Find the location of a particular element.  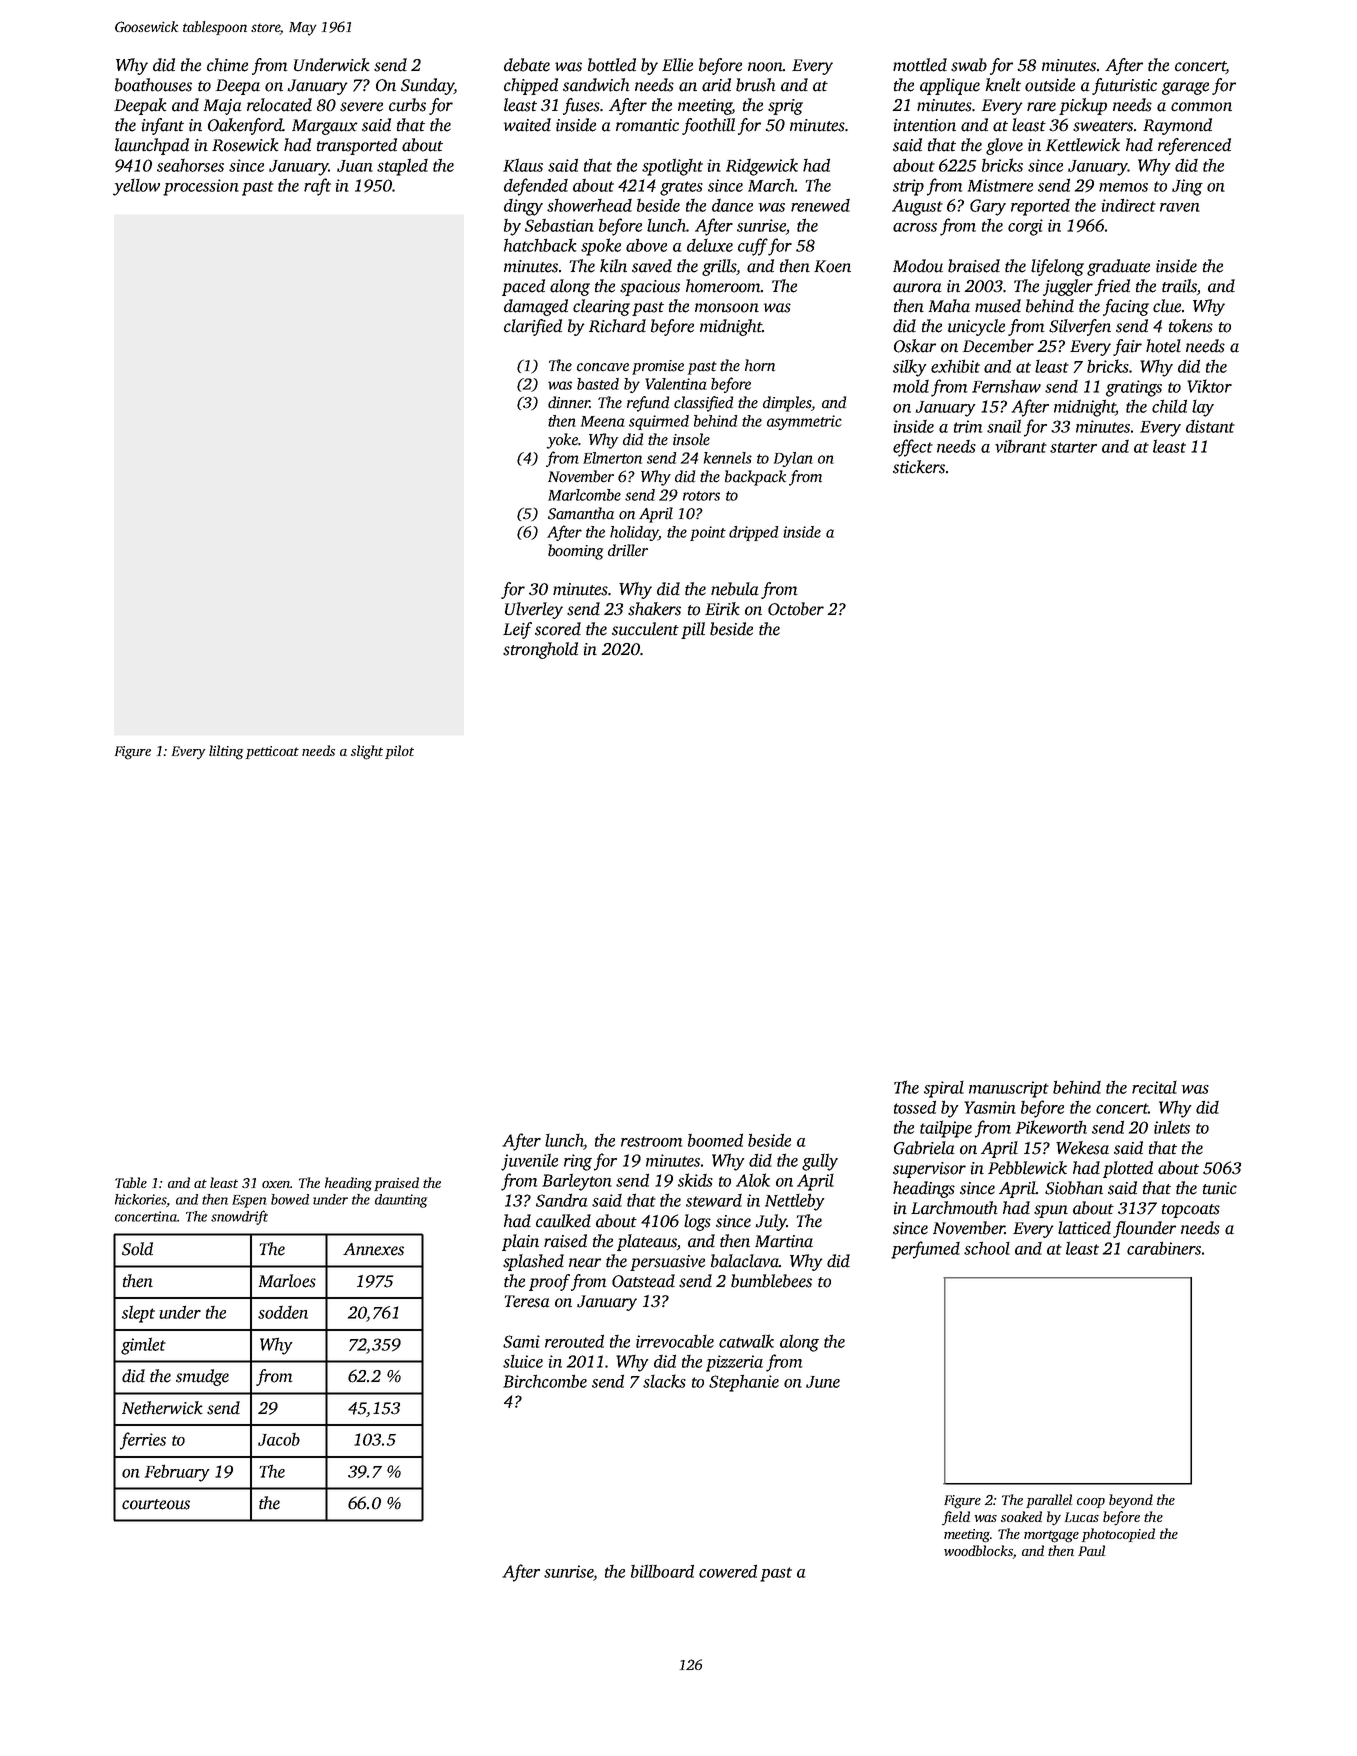

Netherwick is located at coordinates (162, 1408).
